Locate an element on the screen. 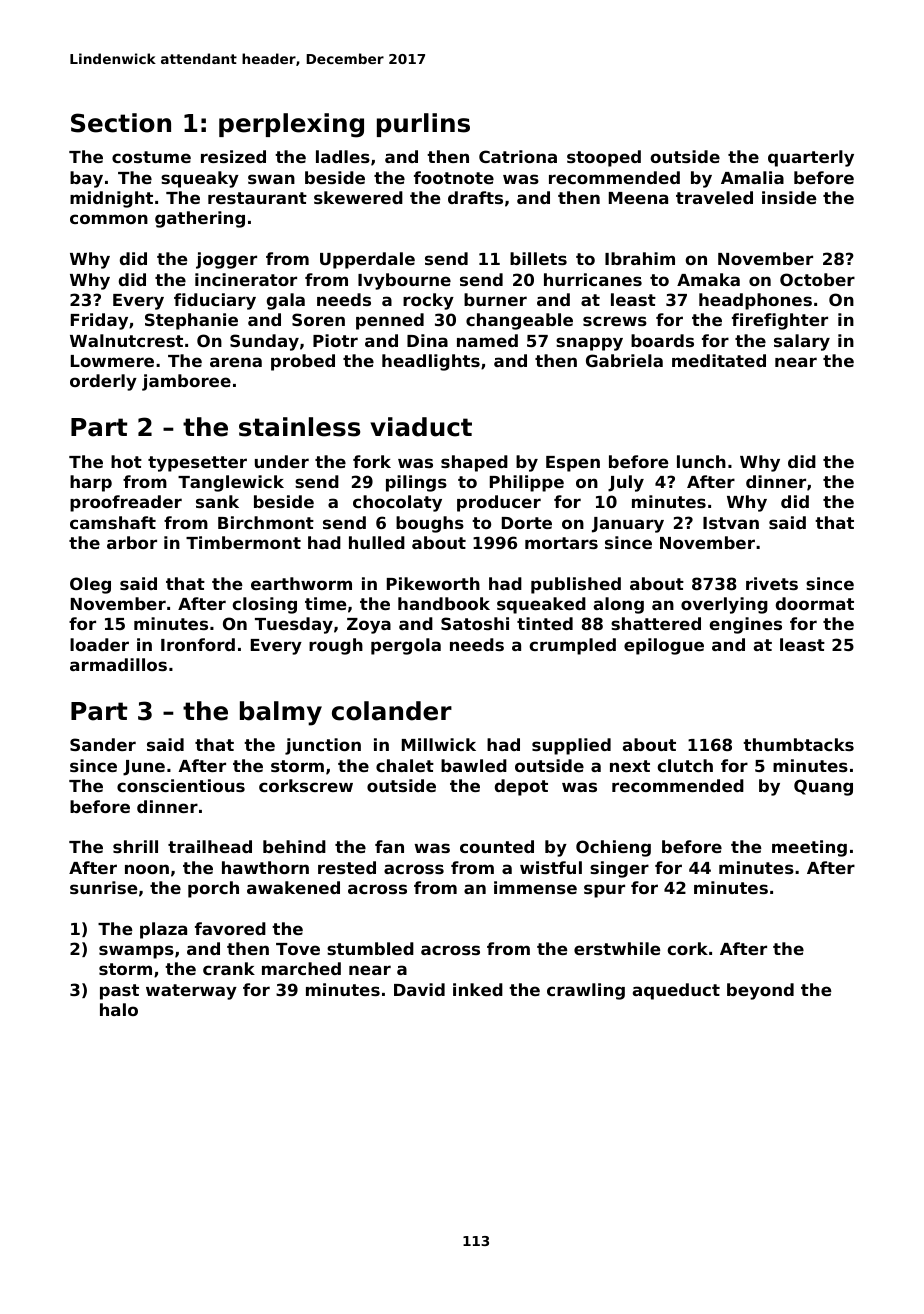 The image size is (924, 1314). crawling is located at coordinates (586, 991).
